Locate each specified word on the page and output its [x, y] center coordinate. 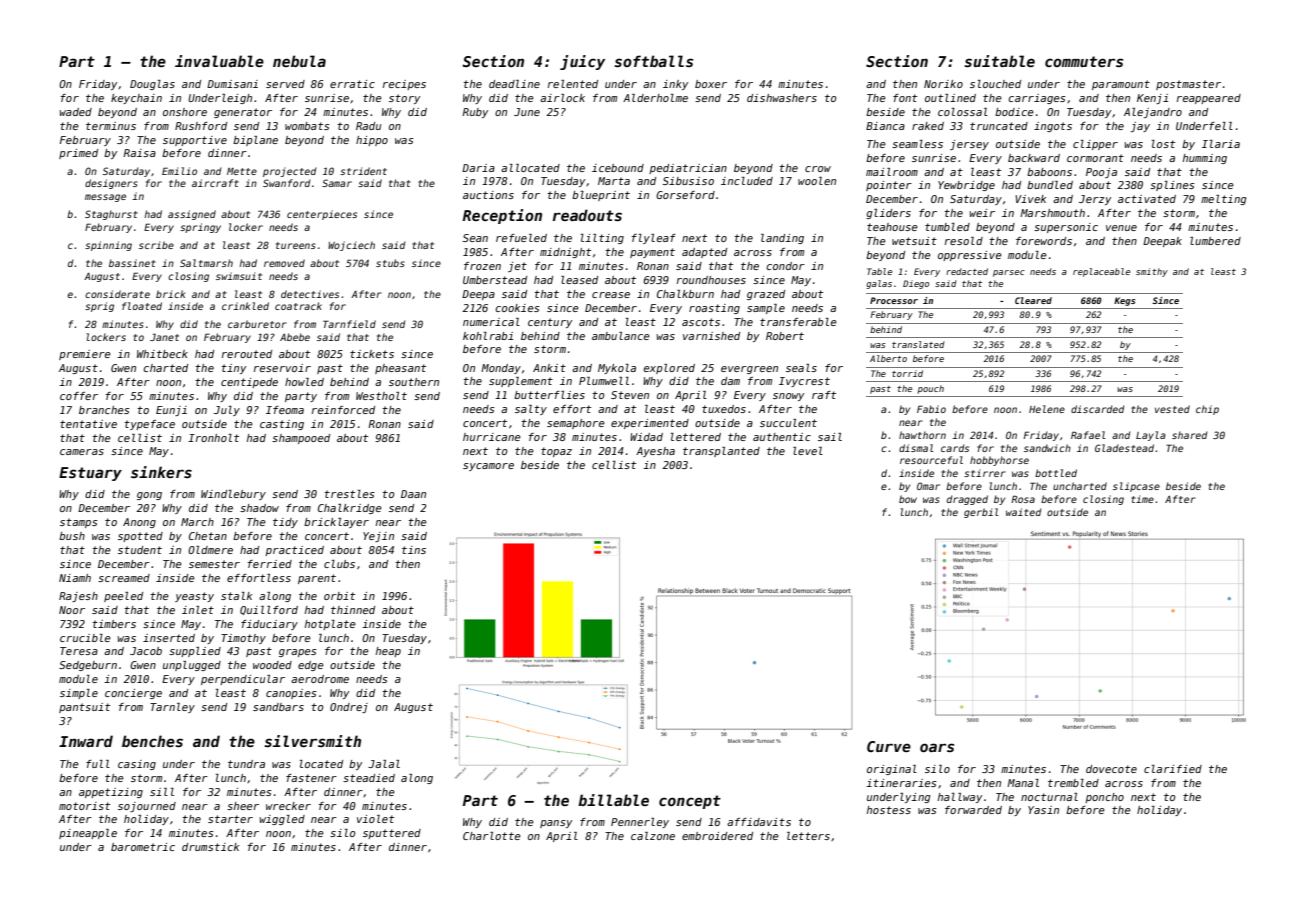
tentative [88, 424]
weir [982, 213]
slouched [995, 84]
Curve [889, 746]
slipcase [1136, 487]
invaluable [219, 61]
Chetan [208, 536]
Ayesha [655, 452]
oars [937, 747]
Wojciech [351, 246]
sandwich [1047, 448]
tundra [246, 764]
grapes [297, 653]
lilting [602, 239]
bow [908, 499]
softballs [653, 61]
